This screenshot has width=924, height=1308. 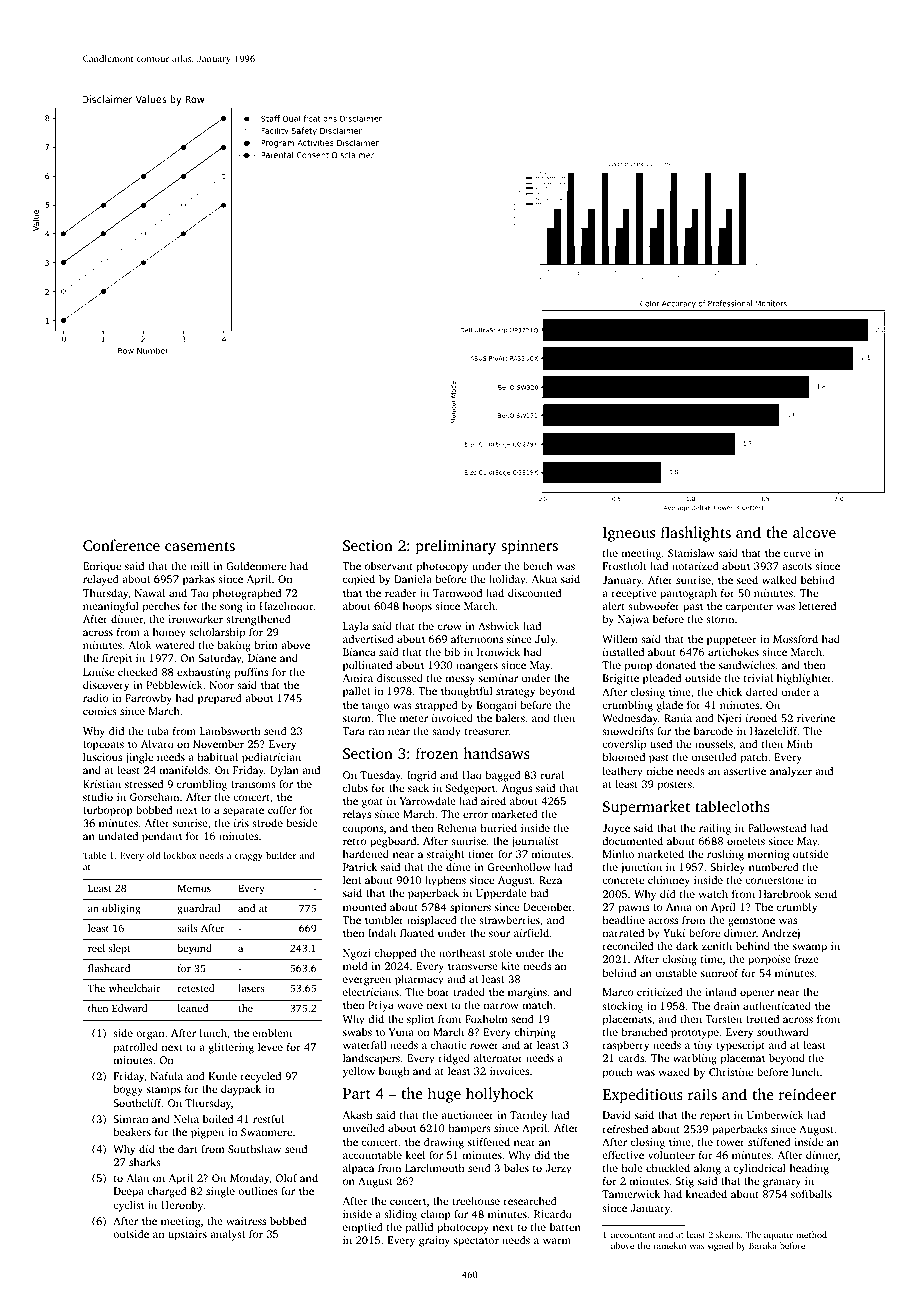 I want to click on goat, so click(x=372, y=803).
